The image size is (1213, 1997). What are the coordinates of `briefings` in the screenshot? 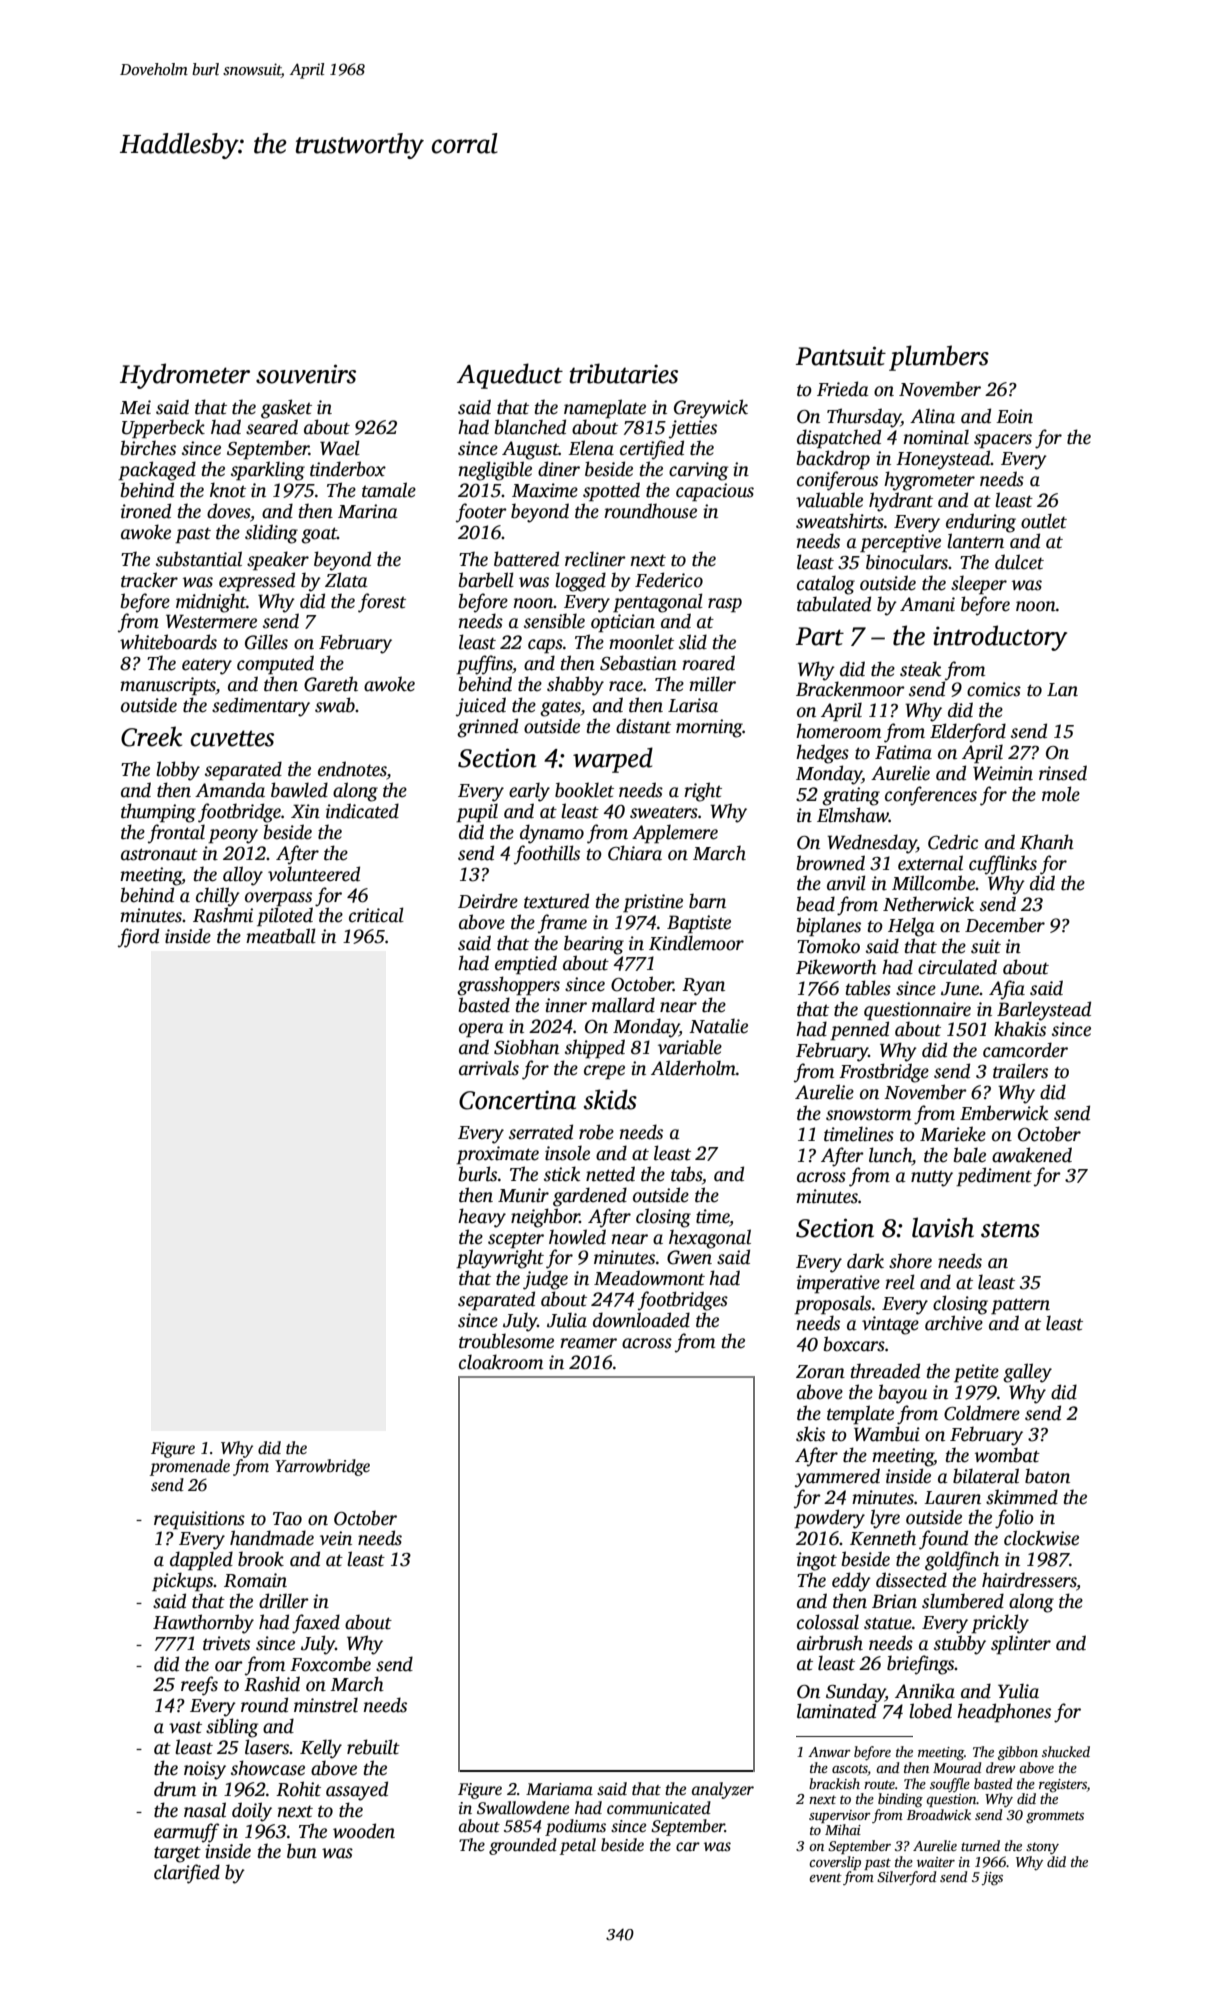 It's located at (921, 1665).
